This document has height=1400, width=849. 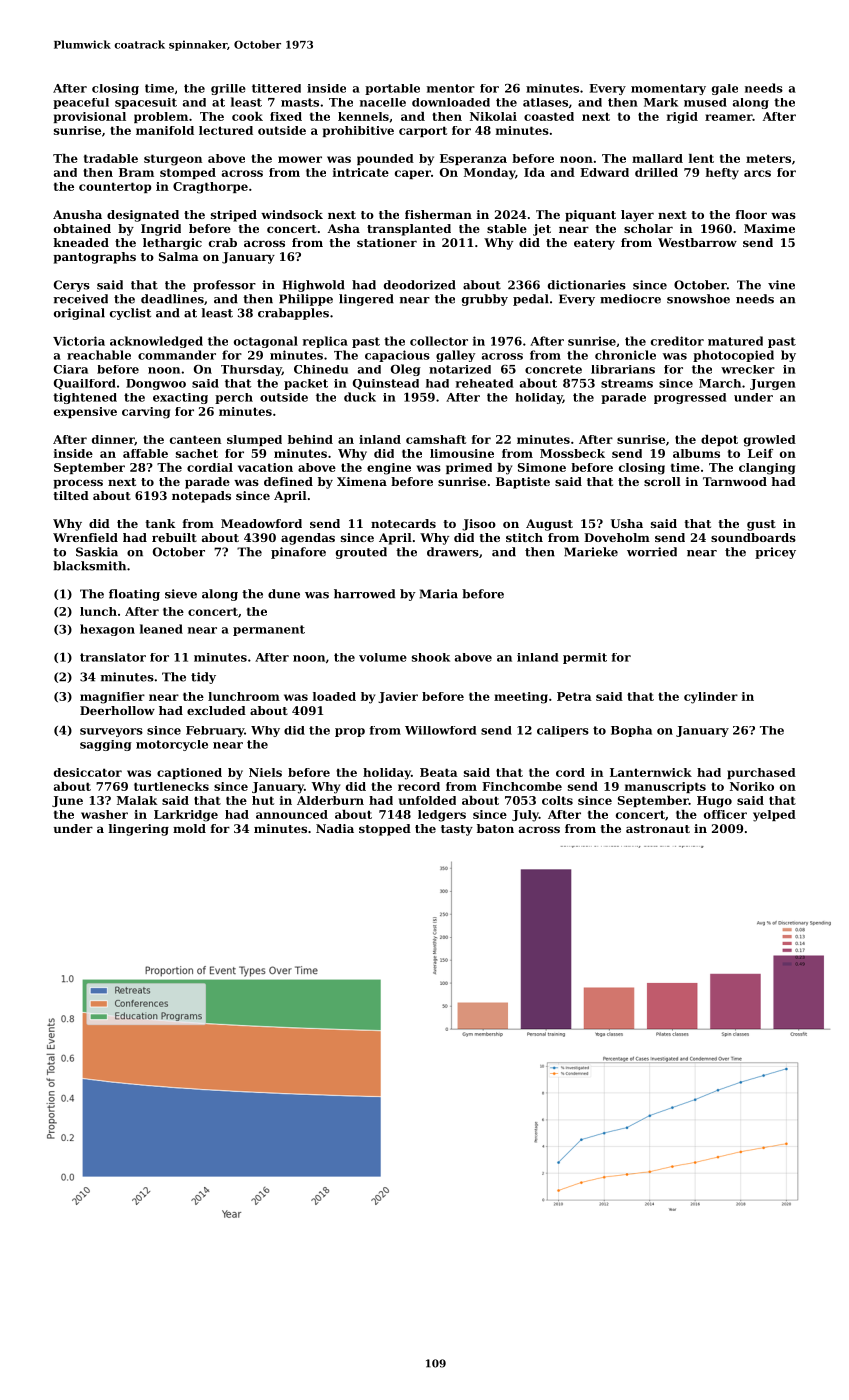 I want to click on blacksmith, so click(x=89, y=566).
